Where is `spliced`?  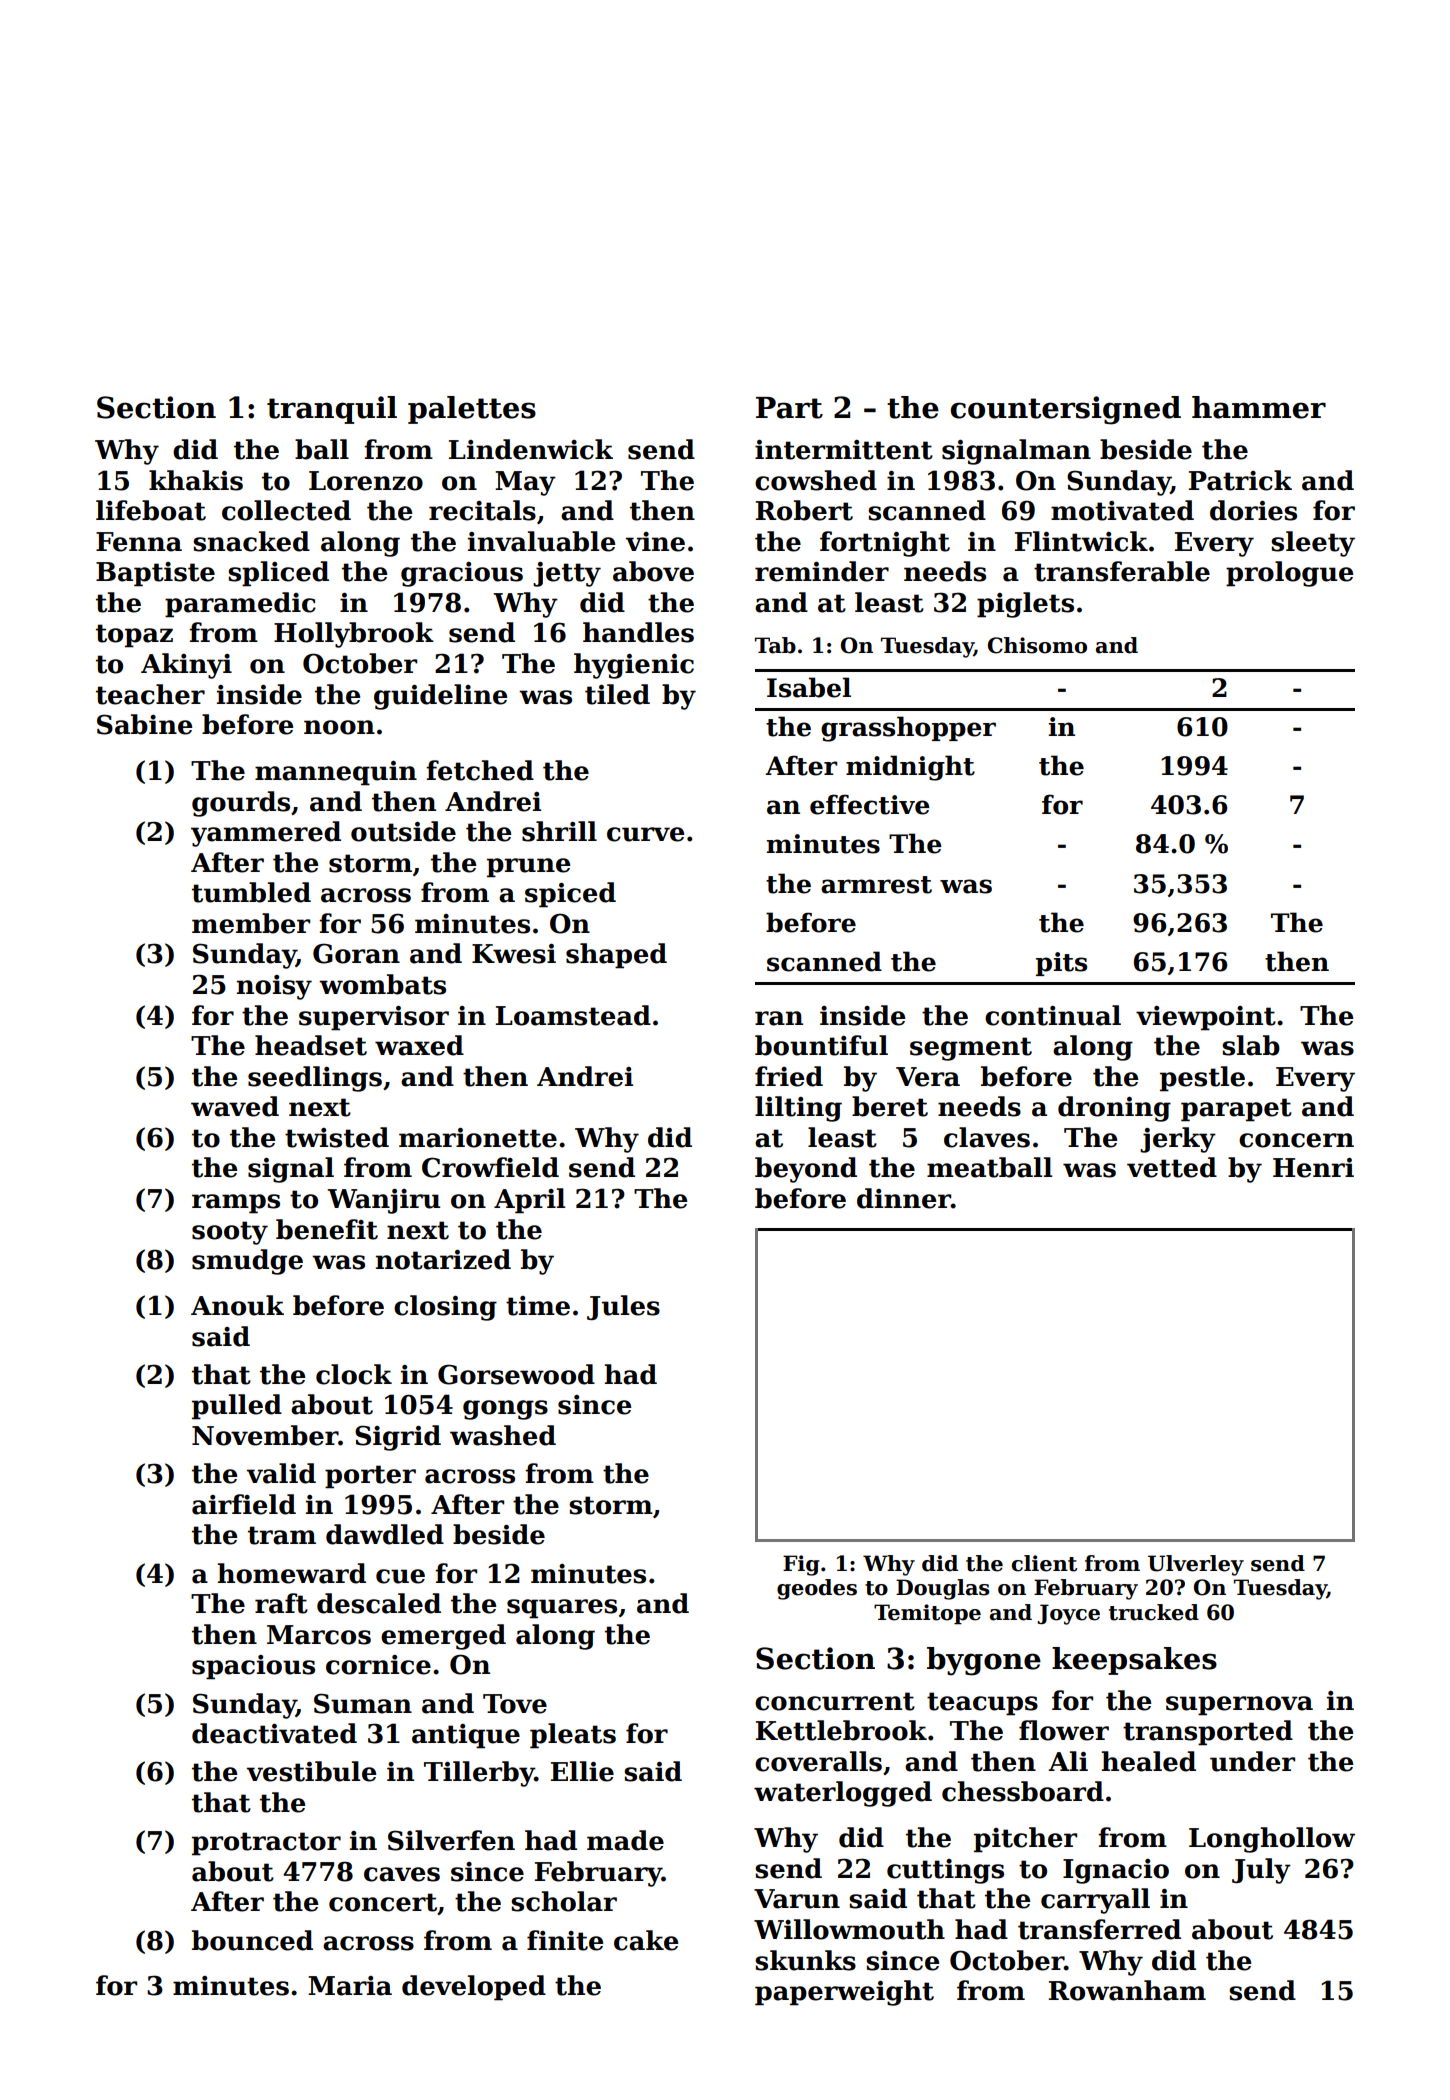
spliced is located at coordinates (278, 574).
